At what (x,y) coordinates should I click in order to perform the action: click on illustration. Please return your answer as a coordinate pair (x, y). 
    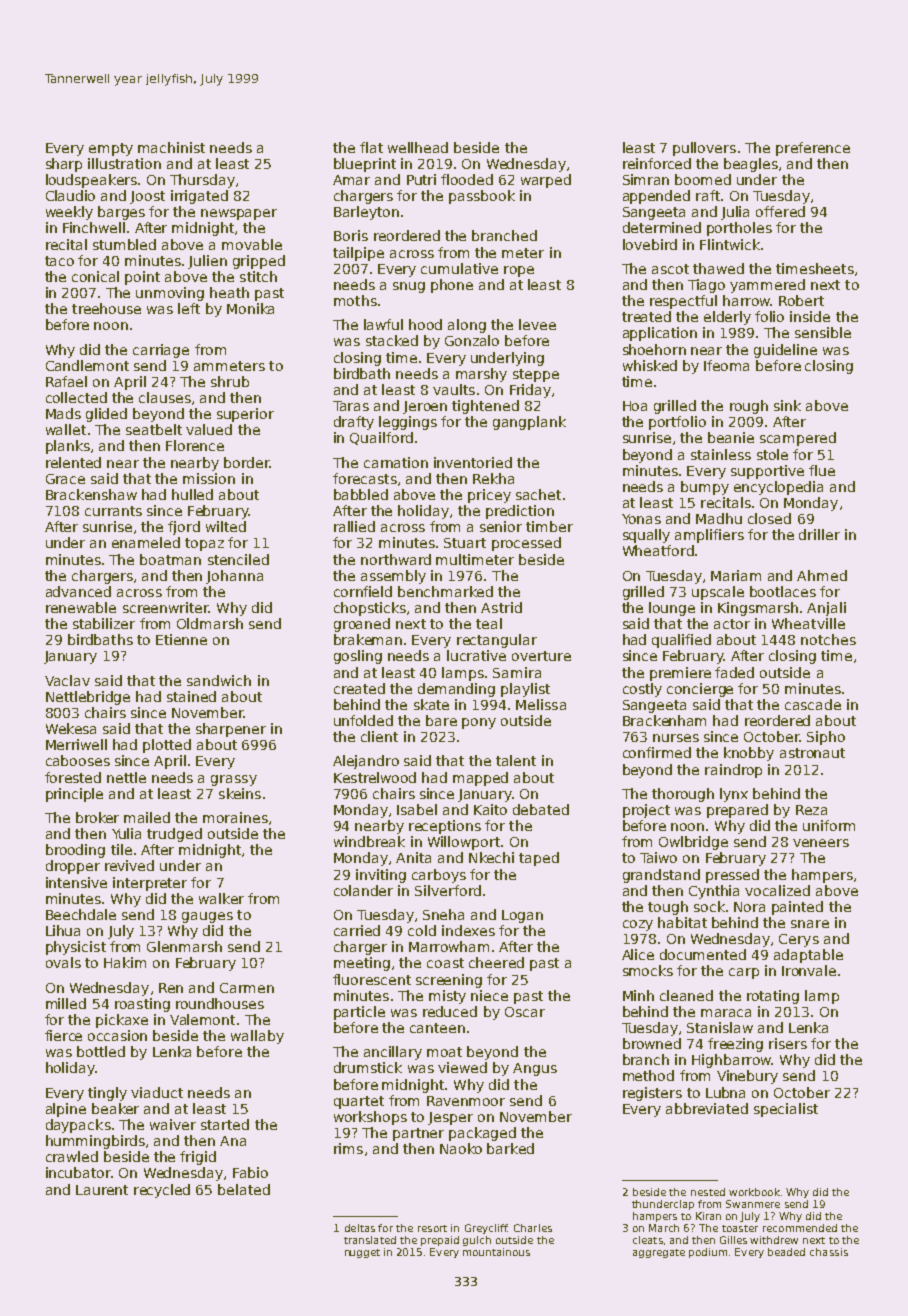
    Looking at the image, I should click on (124, 163).
